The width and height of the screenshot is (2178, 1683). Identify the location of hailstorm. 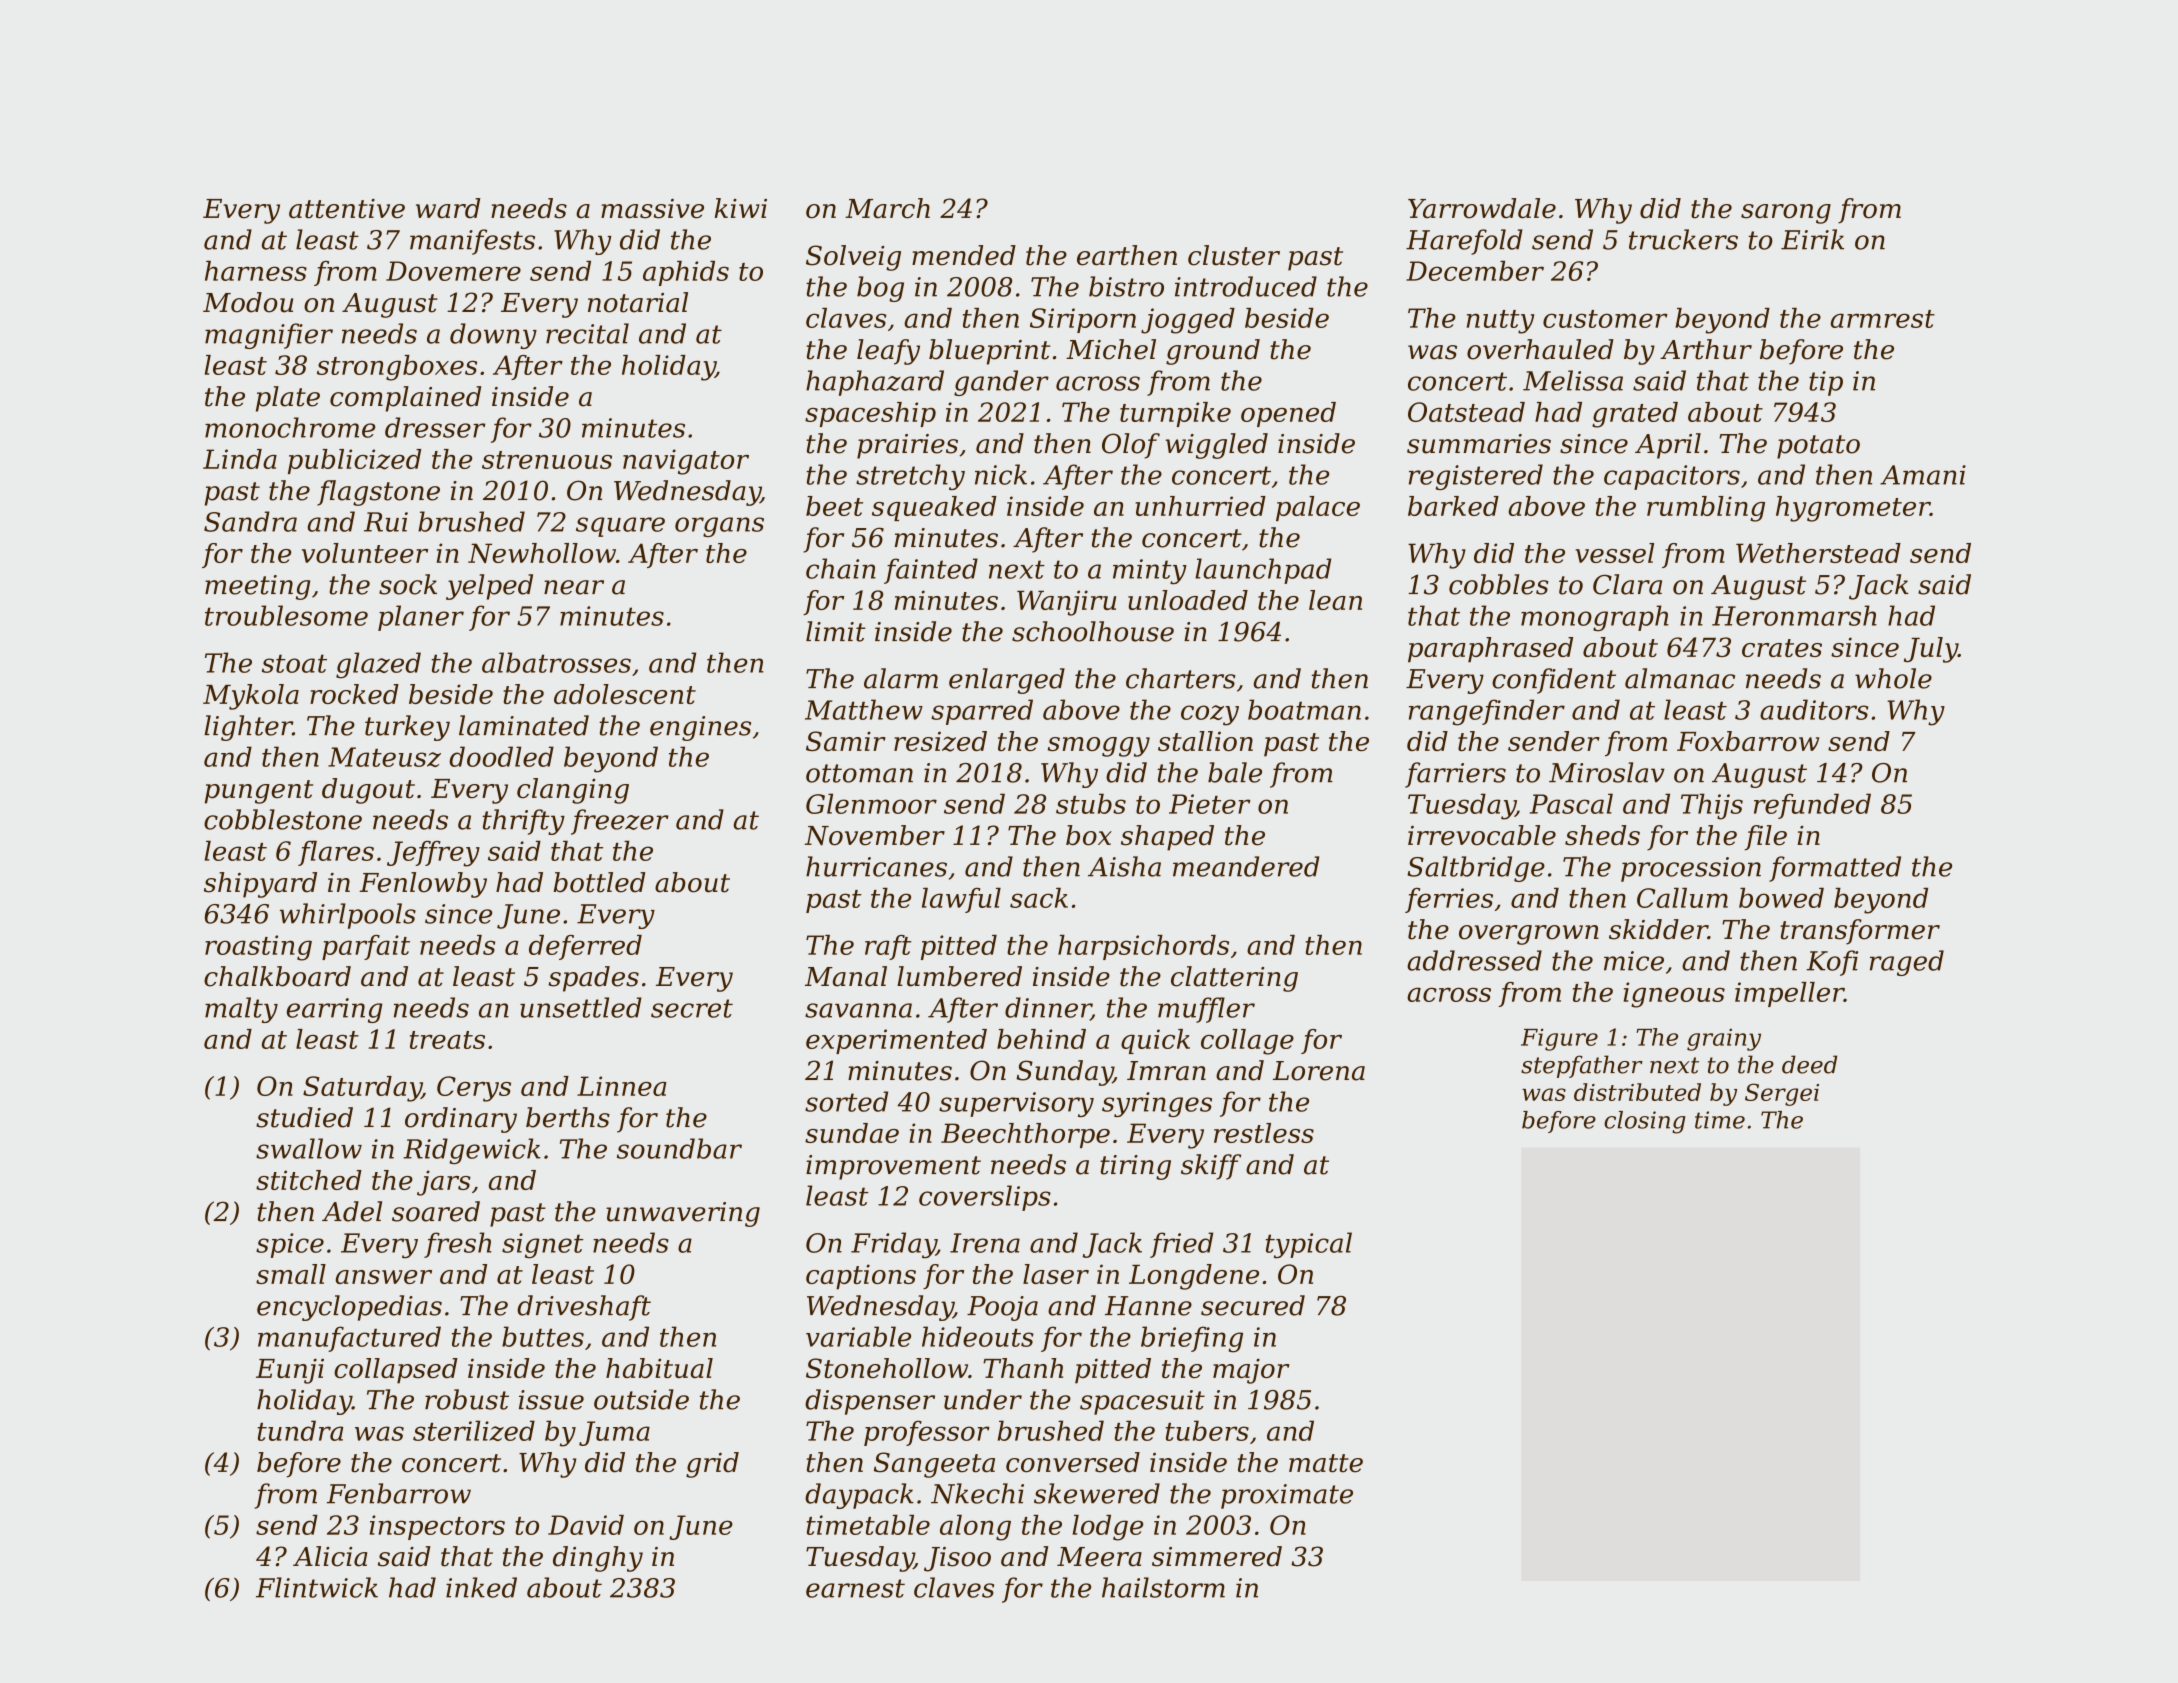
(1163, 1587).
